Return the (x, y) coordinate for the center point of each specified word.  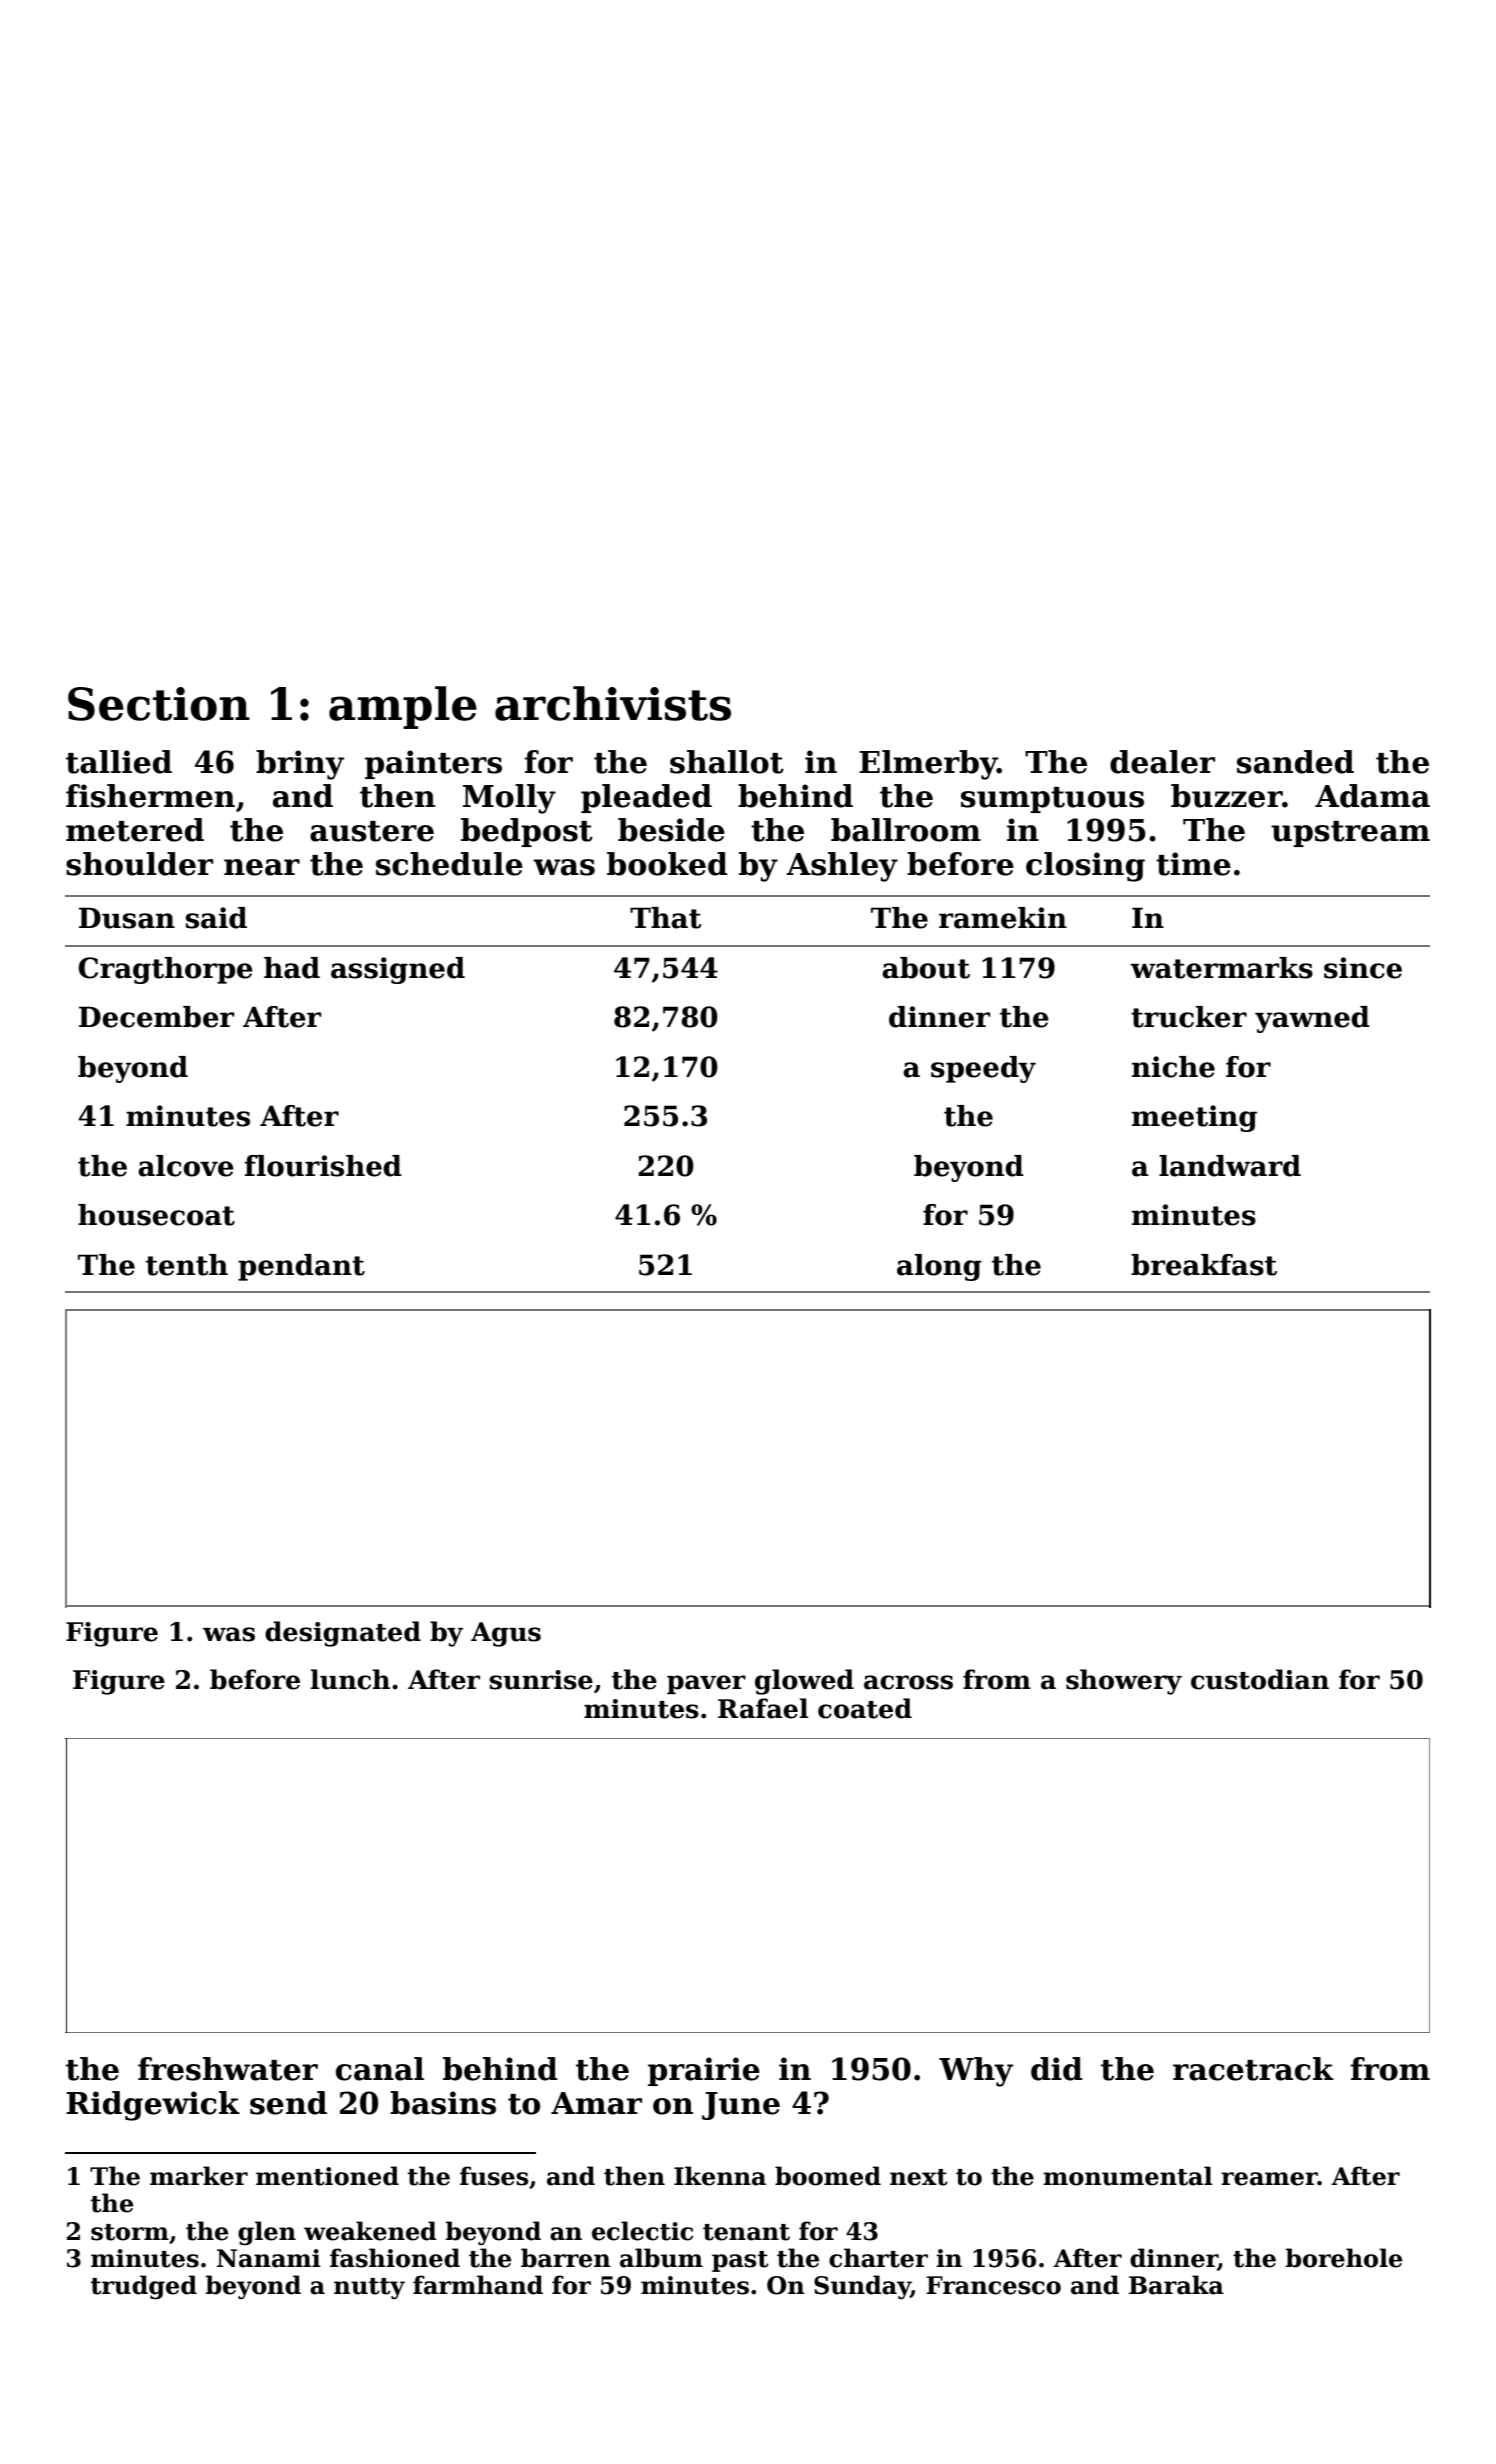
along (939, 1267)
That (666, 918)
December (156, 1017)
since (1363, 968)
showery (1124, 1682)
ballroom (906, 830)
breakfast (1204, 1265)
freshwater (228, 2069)
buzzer (1226, 796)
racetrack (1253, 2069)
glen (267, 2233)
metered (135, 830)
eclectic (642, 2231)
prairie (704, 2071)
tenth (187, 1265)
